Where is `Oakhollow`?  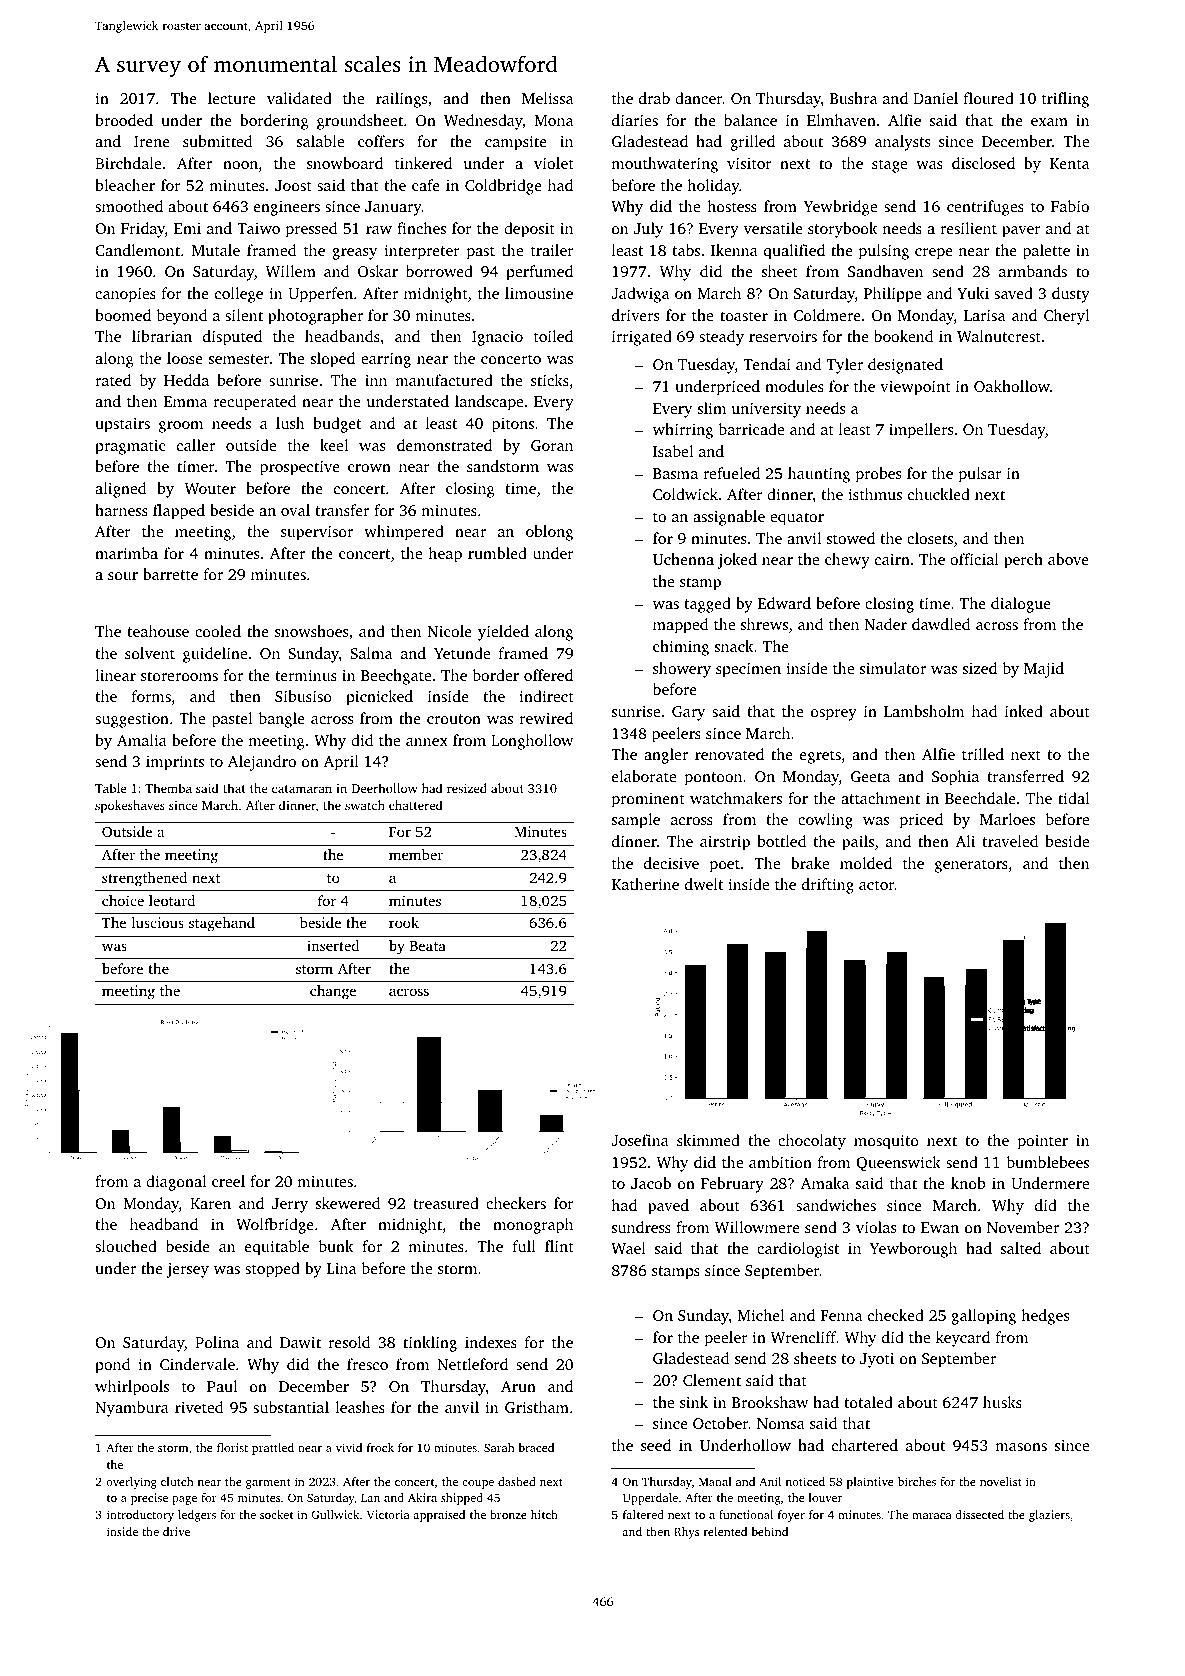
Oakhollow is located at coordinates (1012, 386).
